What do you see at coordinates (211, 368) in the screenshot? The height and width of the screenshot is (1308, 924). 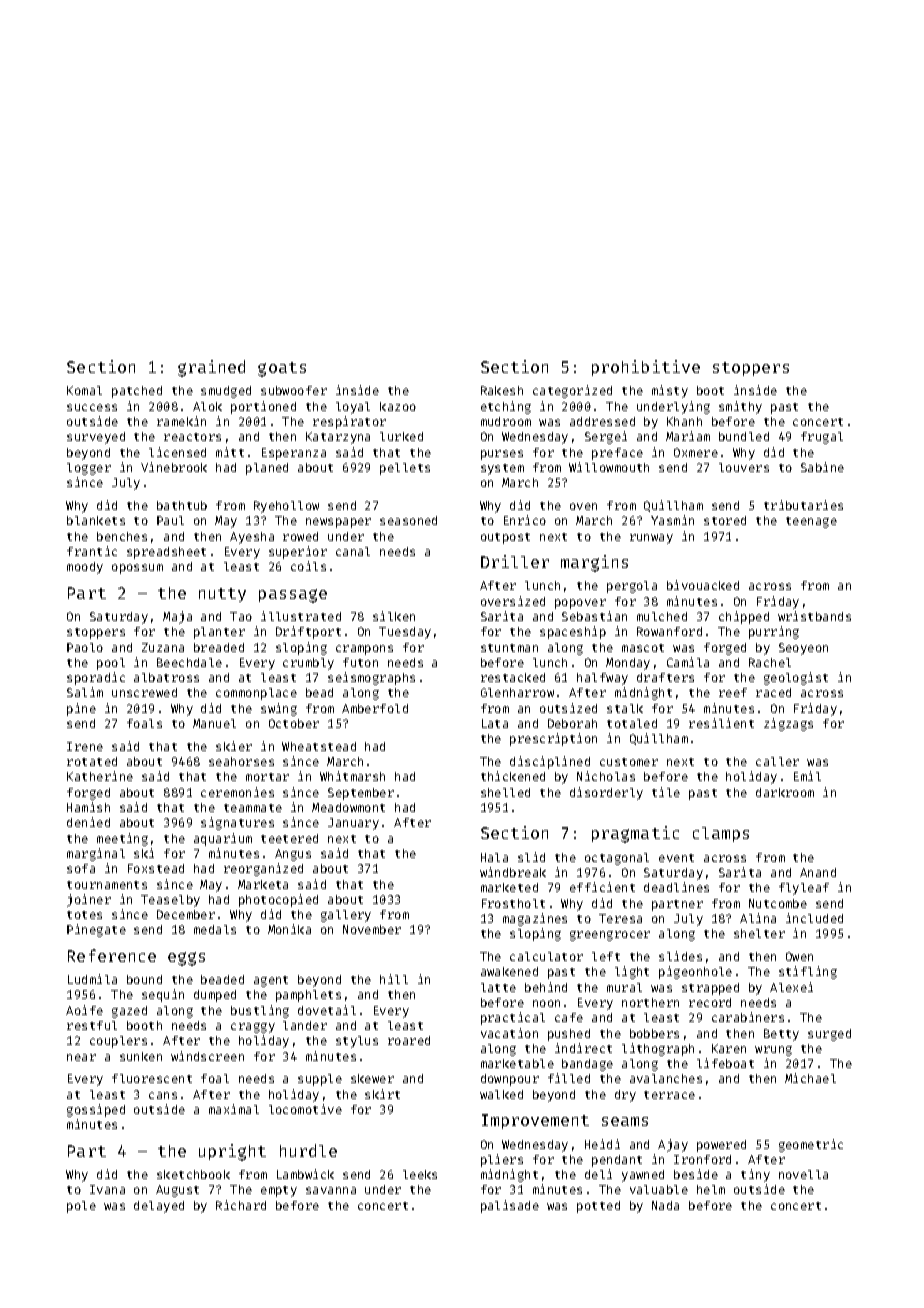 I see `grained` at bounding box center [211, 368].
